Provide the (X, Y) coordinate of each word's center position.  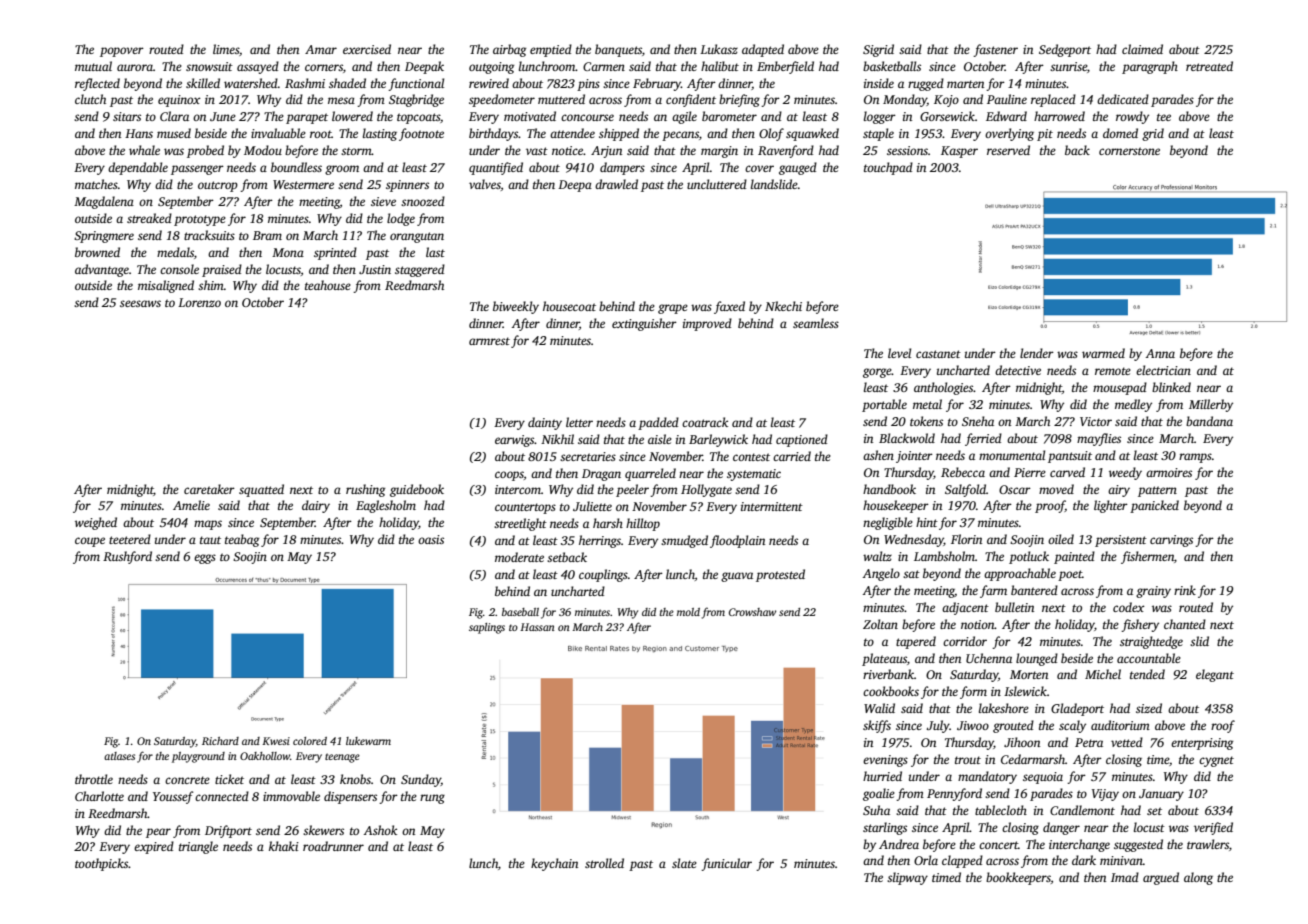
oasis (431, 539)
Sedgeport (1065, 50)
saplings (487, 628)
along (1198, 878)
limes (226, 49)
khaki (284, 846)
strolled (604, 863)
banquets (618, 50)
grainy (1153, 592)
